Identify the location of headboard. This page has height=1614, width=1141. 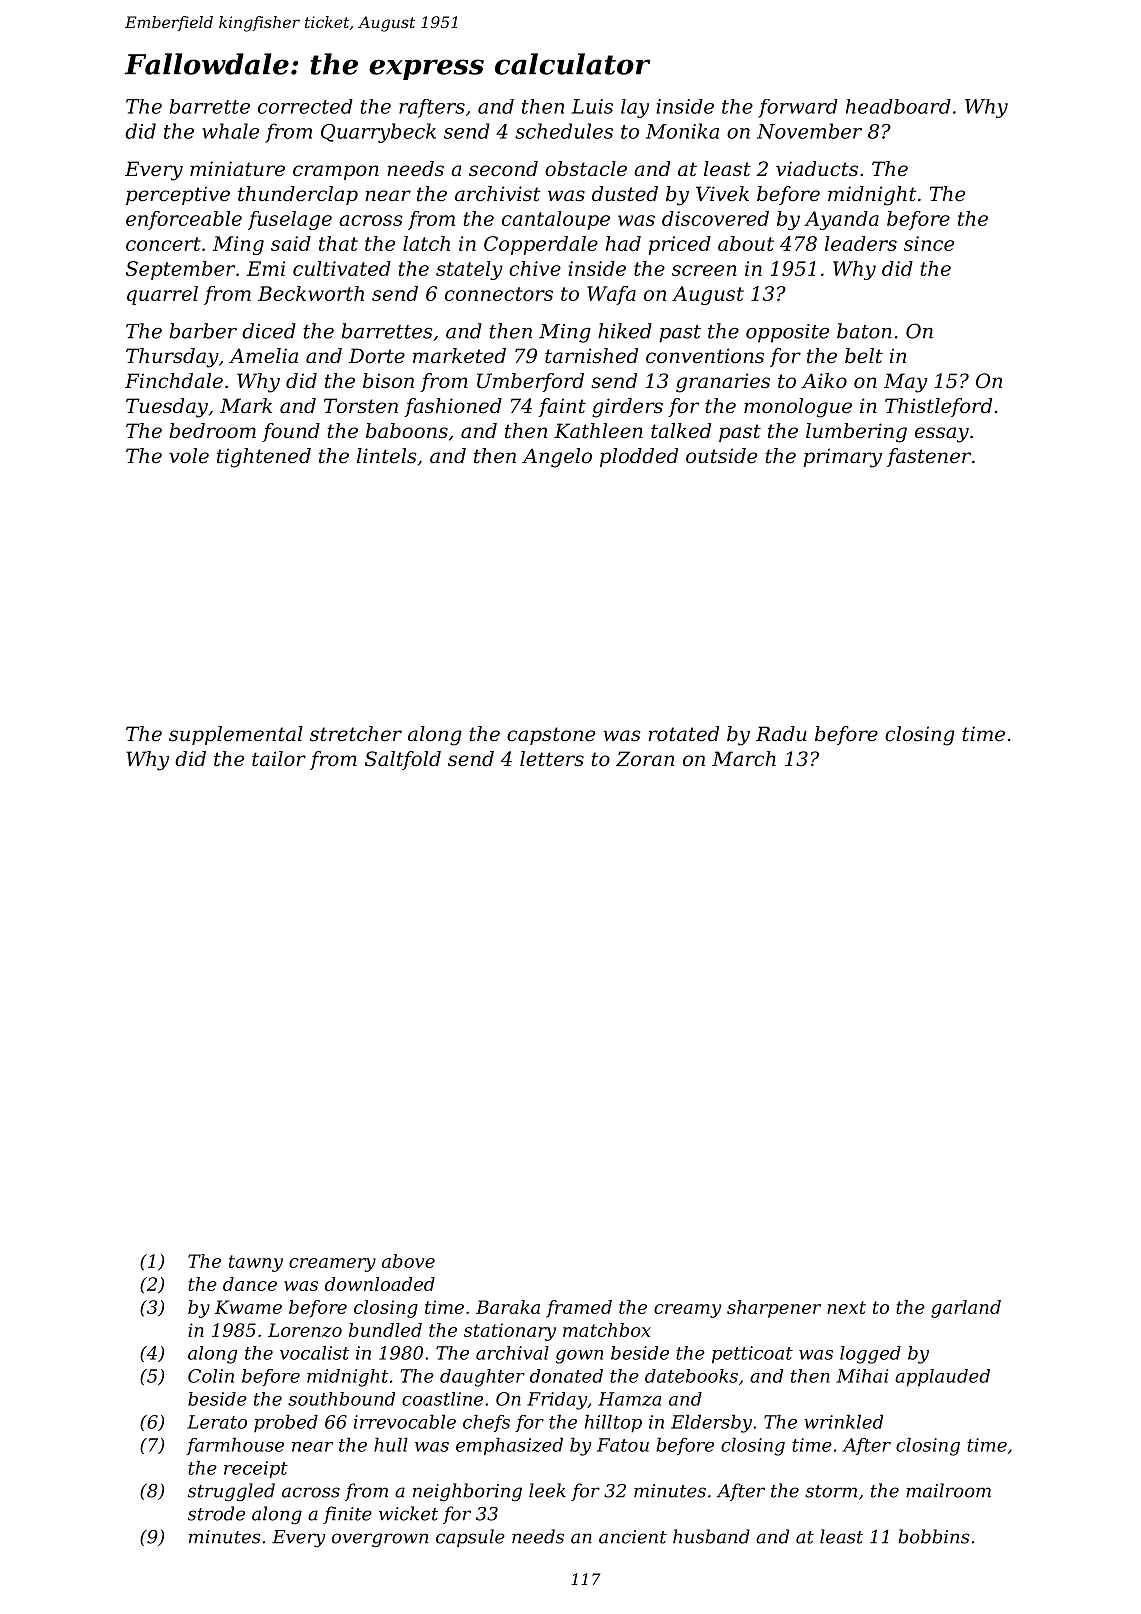
(898, 106).
